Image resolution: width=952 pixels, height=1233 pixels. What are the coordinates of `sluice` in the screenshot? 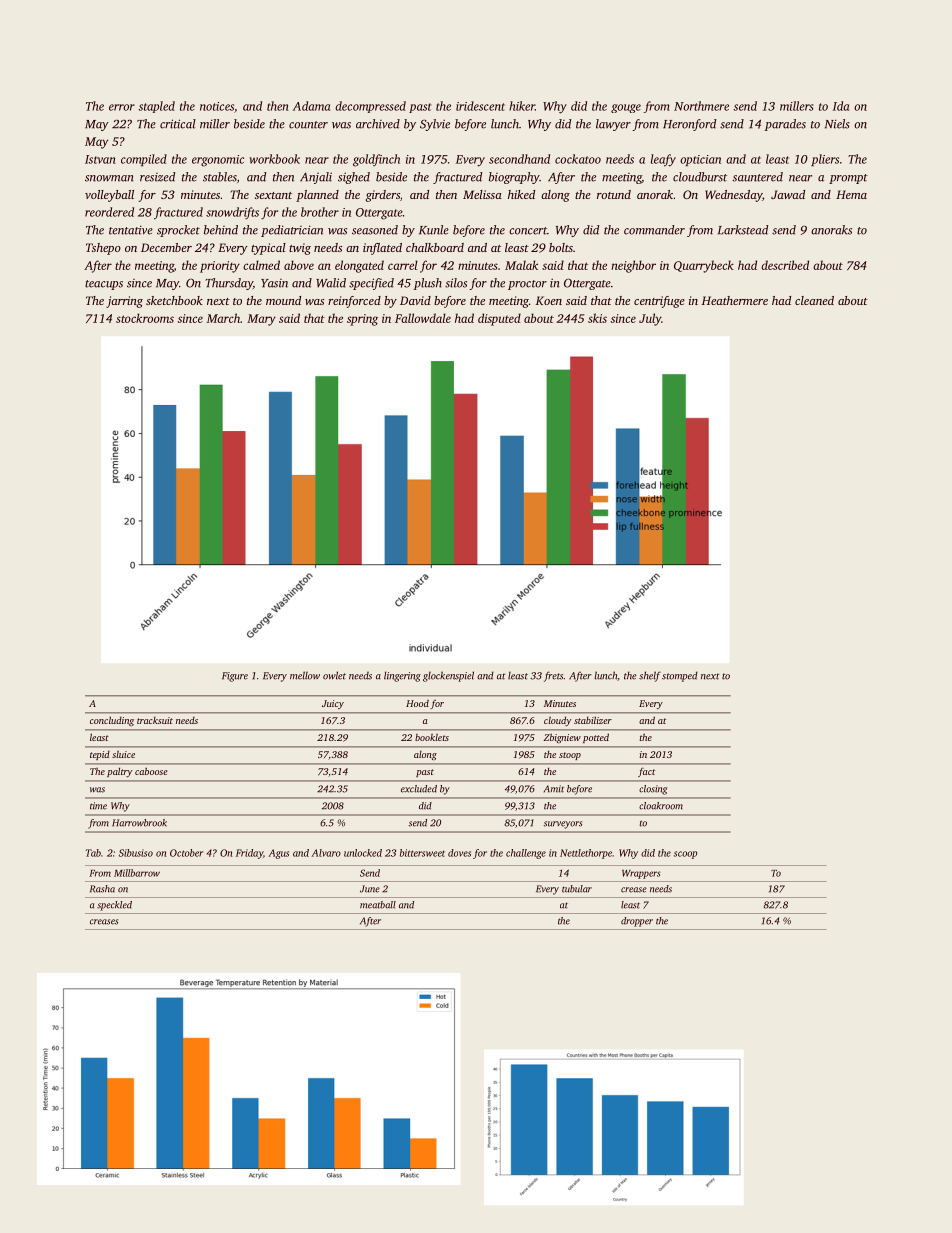 It's located at (123, 754).
